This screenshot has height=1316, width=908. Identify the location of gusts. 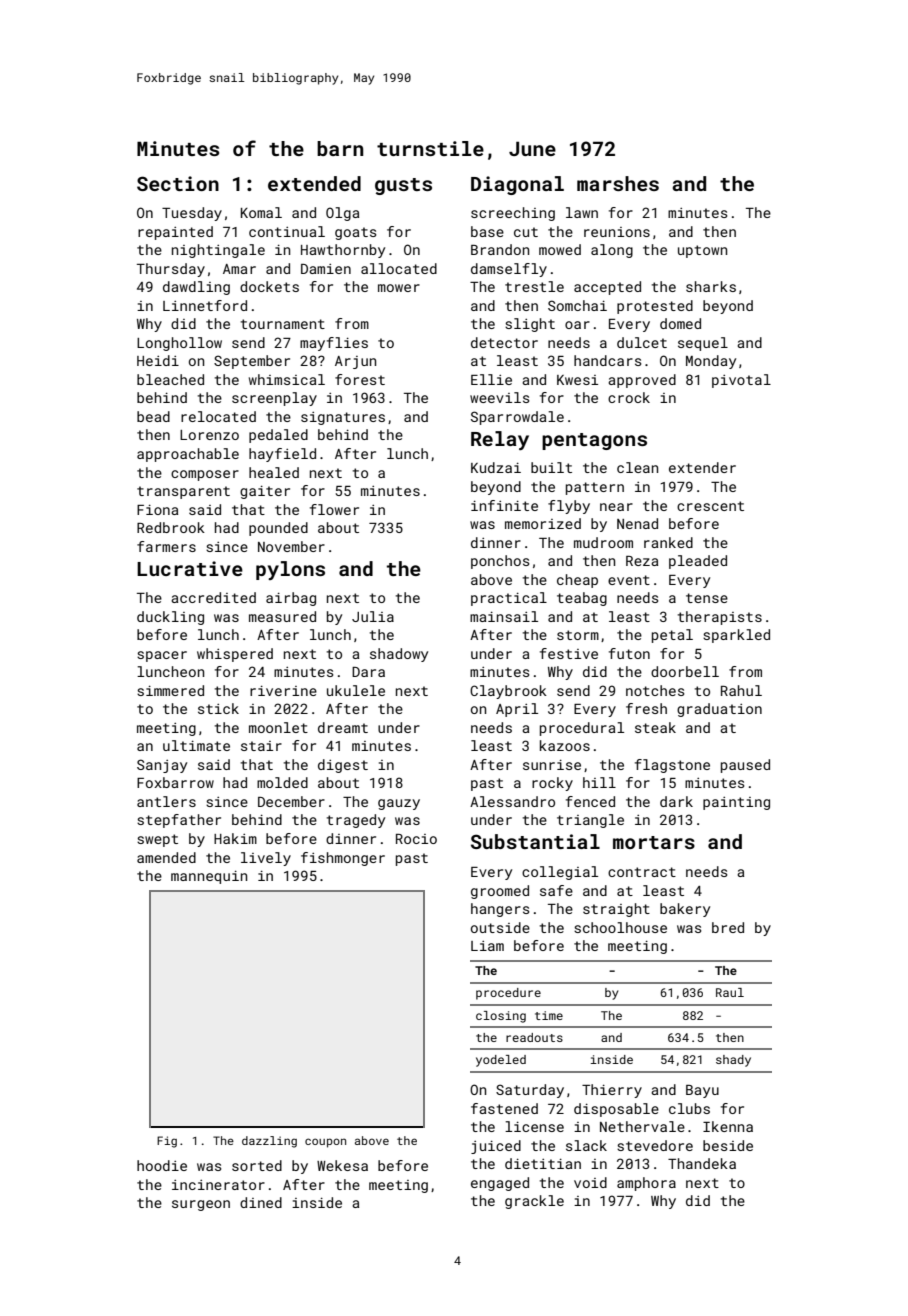
(403, 186).
